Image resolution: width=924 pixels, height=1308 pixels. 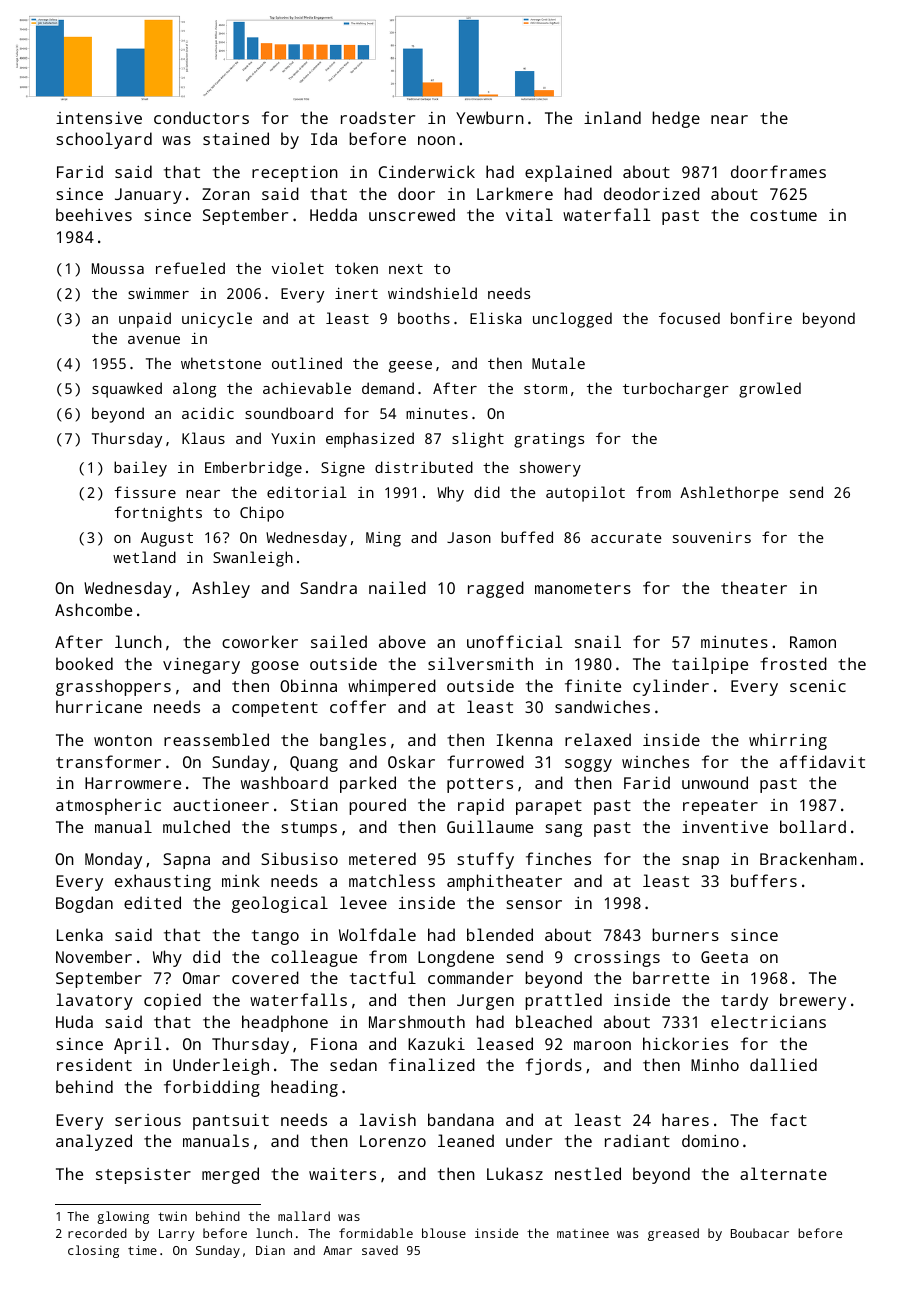 I want to click on squawked, so click(x=127, y=390).
